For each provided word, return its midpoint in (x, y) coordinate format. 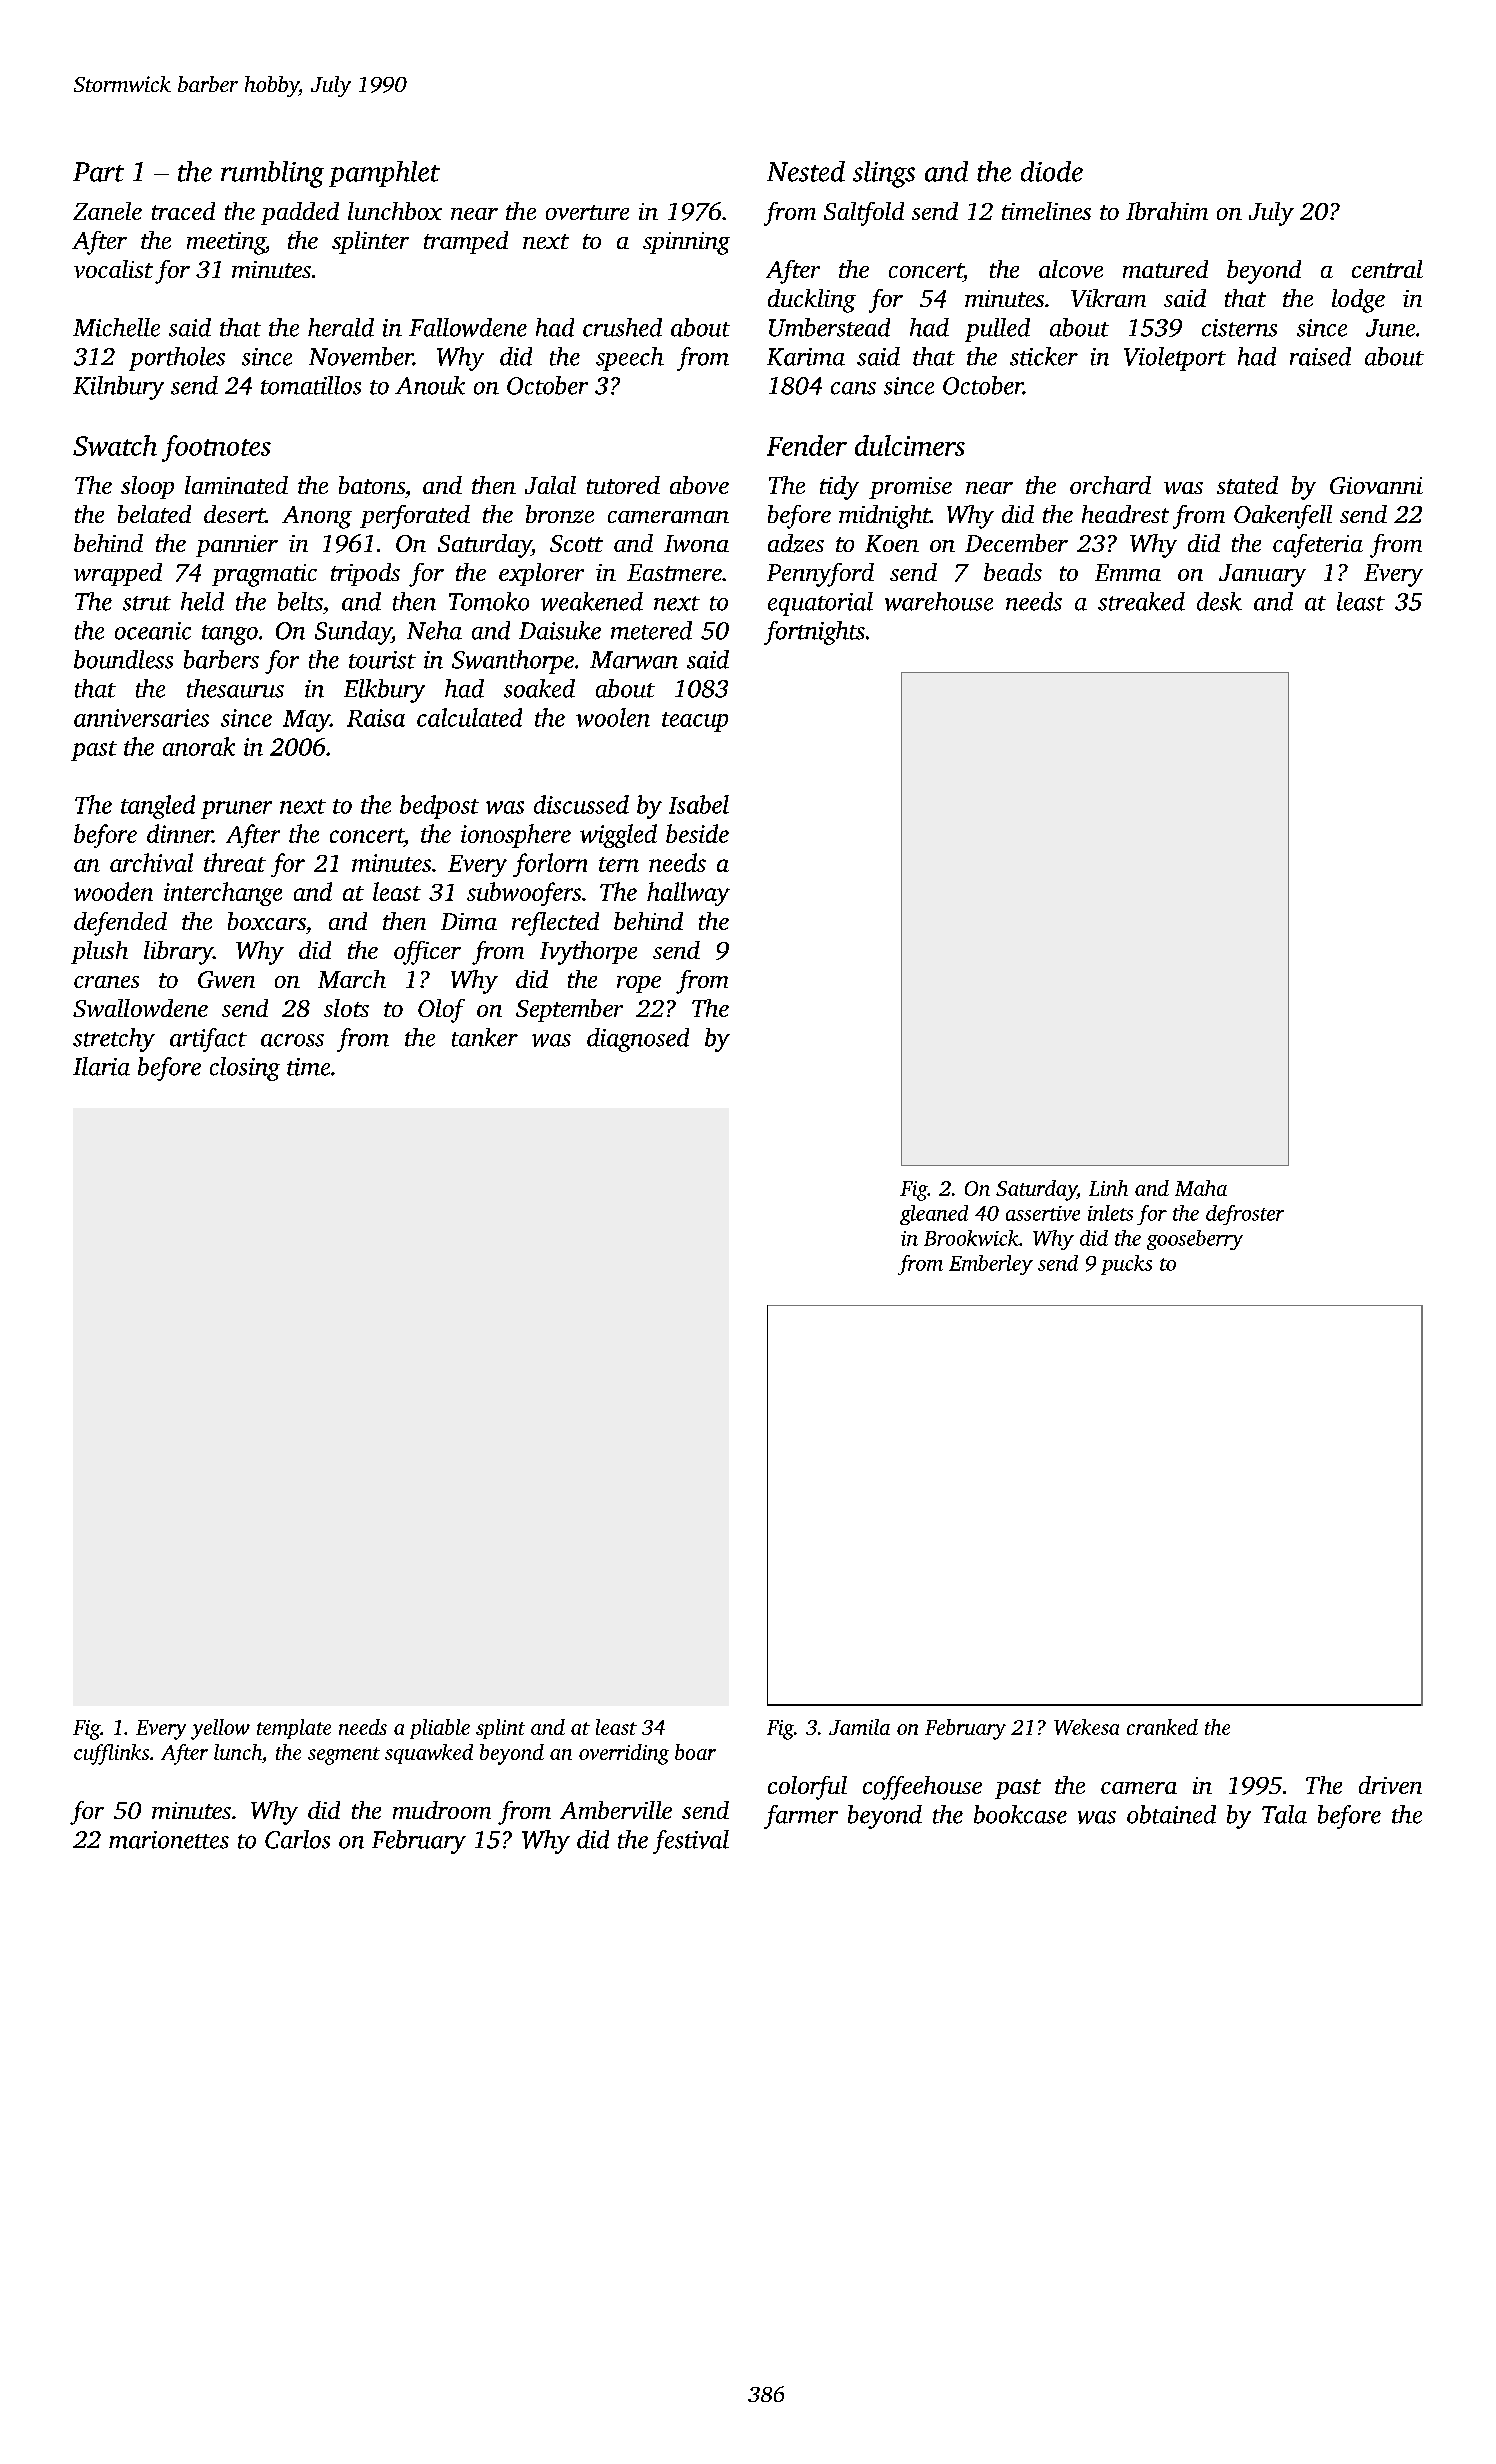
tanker (485, 1037)
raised (1320, 356)
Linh (1108, 1188)
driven (1390, 1785)
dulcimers (910, 445)
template (294, 1729)
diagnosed (638, 1040)
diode (1052, 171)
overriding (624, 1754)
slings (884, 174)
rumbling (272, 174)
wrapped (118, 574)
